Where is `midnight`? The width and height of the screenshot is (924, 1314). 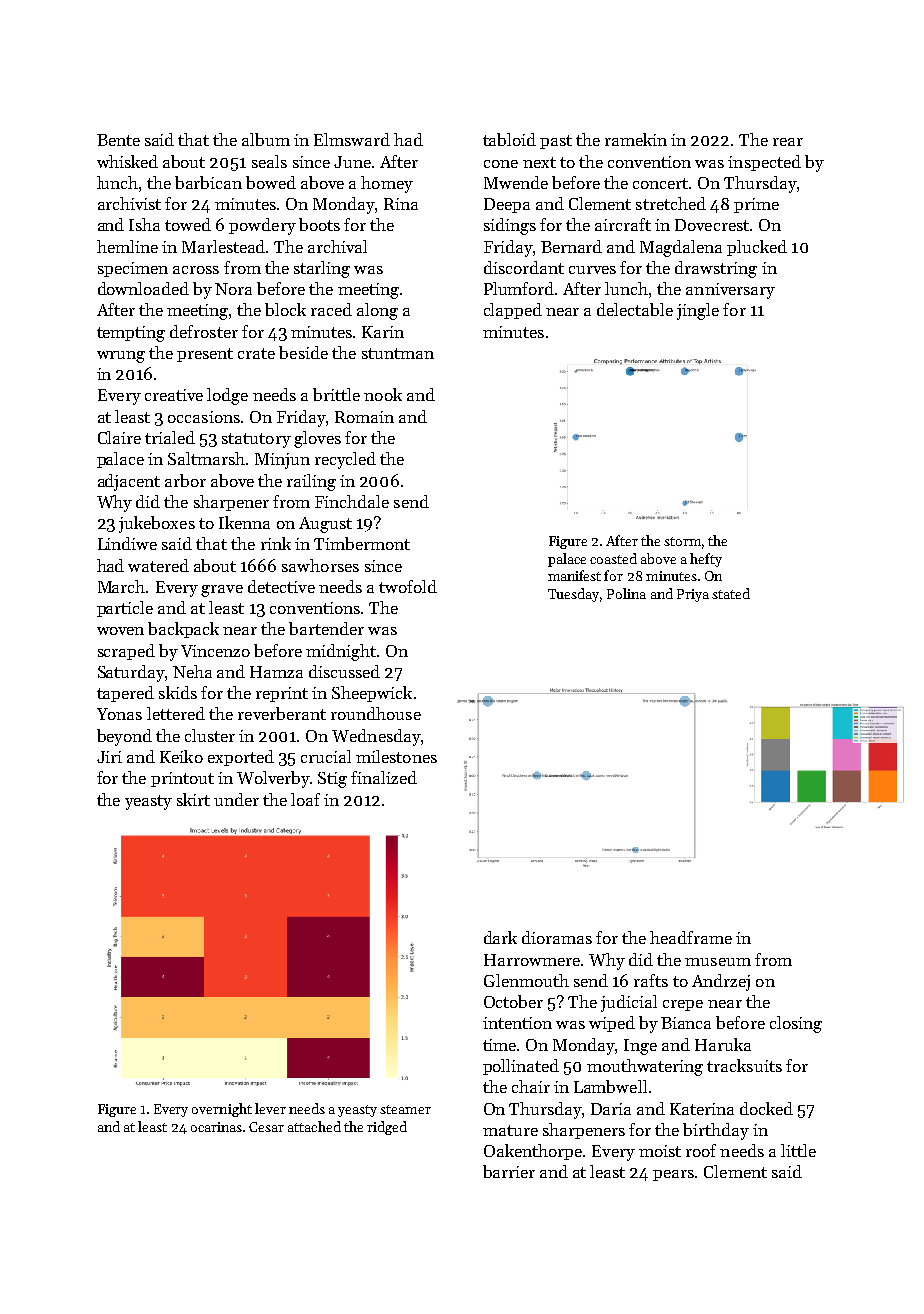
midnight is located at coordinates (341, 652).
